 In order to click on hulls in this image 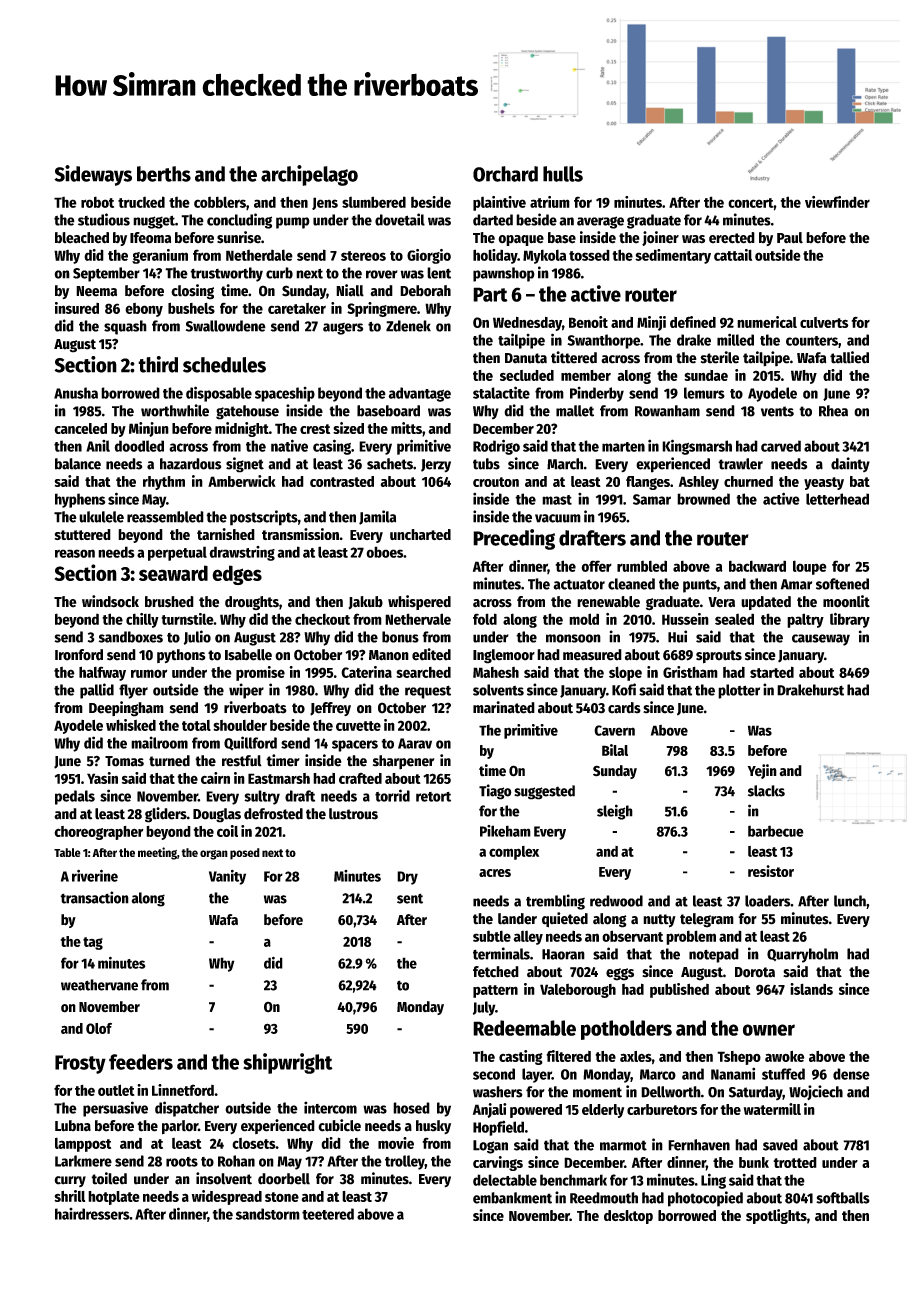, I will do `click(563, 174)`.
